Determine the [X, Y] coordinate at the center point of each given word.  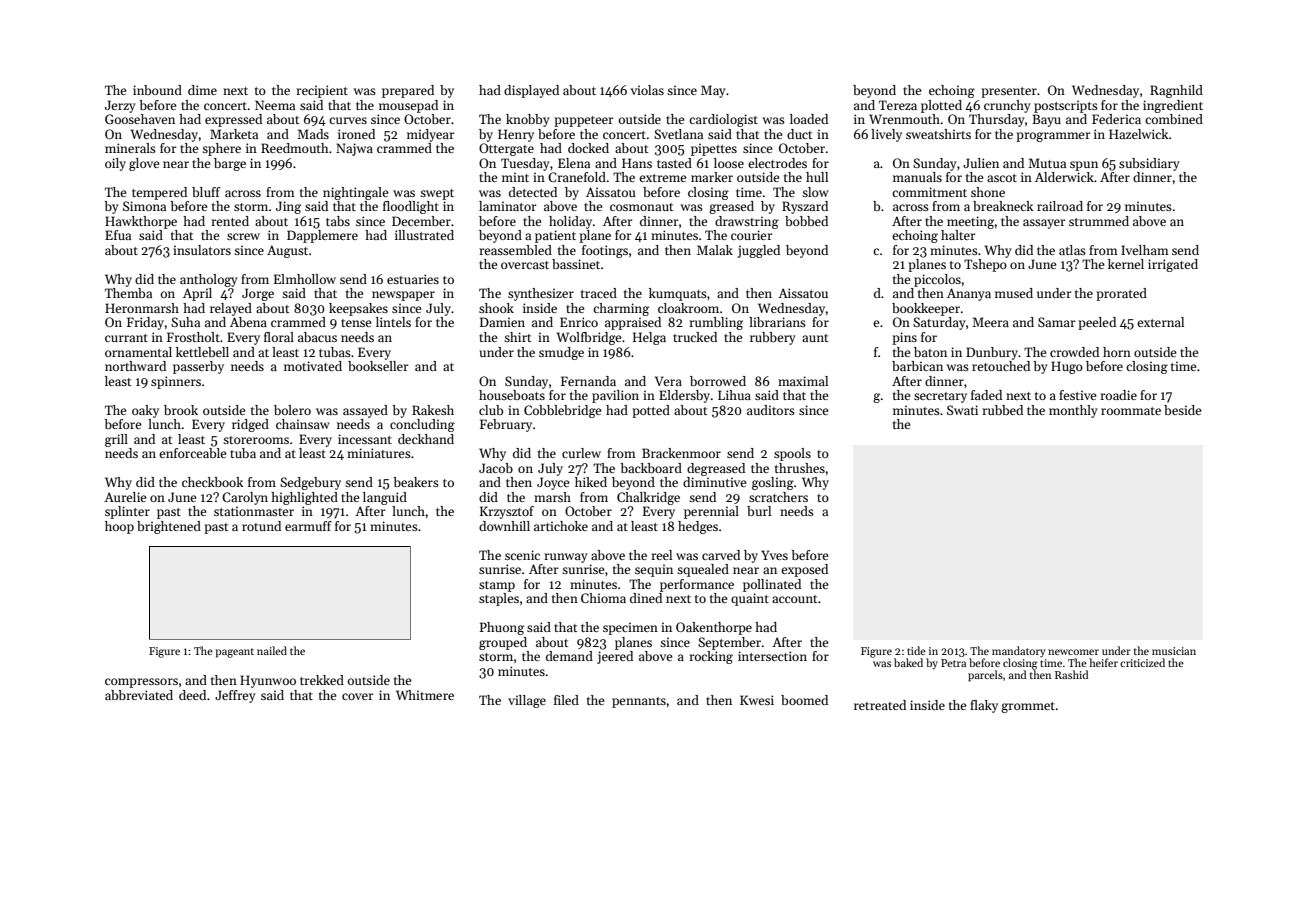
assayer [1044, 224]
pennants [639, 702]
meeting [970, 222]
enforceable [193, 453]
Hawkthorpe [141, 222]
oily [115, 164]
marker [712, 177]
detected [533, 192]
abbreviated [139, 695]
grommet [1028, 707]
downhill [504, 526]
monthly [1073, 411]
